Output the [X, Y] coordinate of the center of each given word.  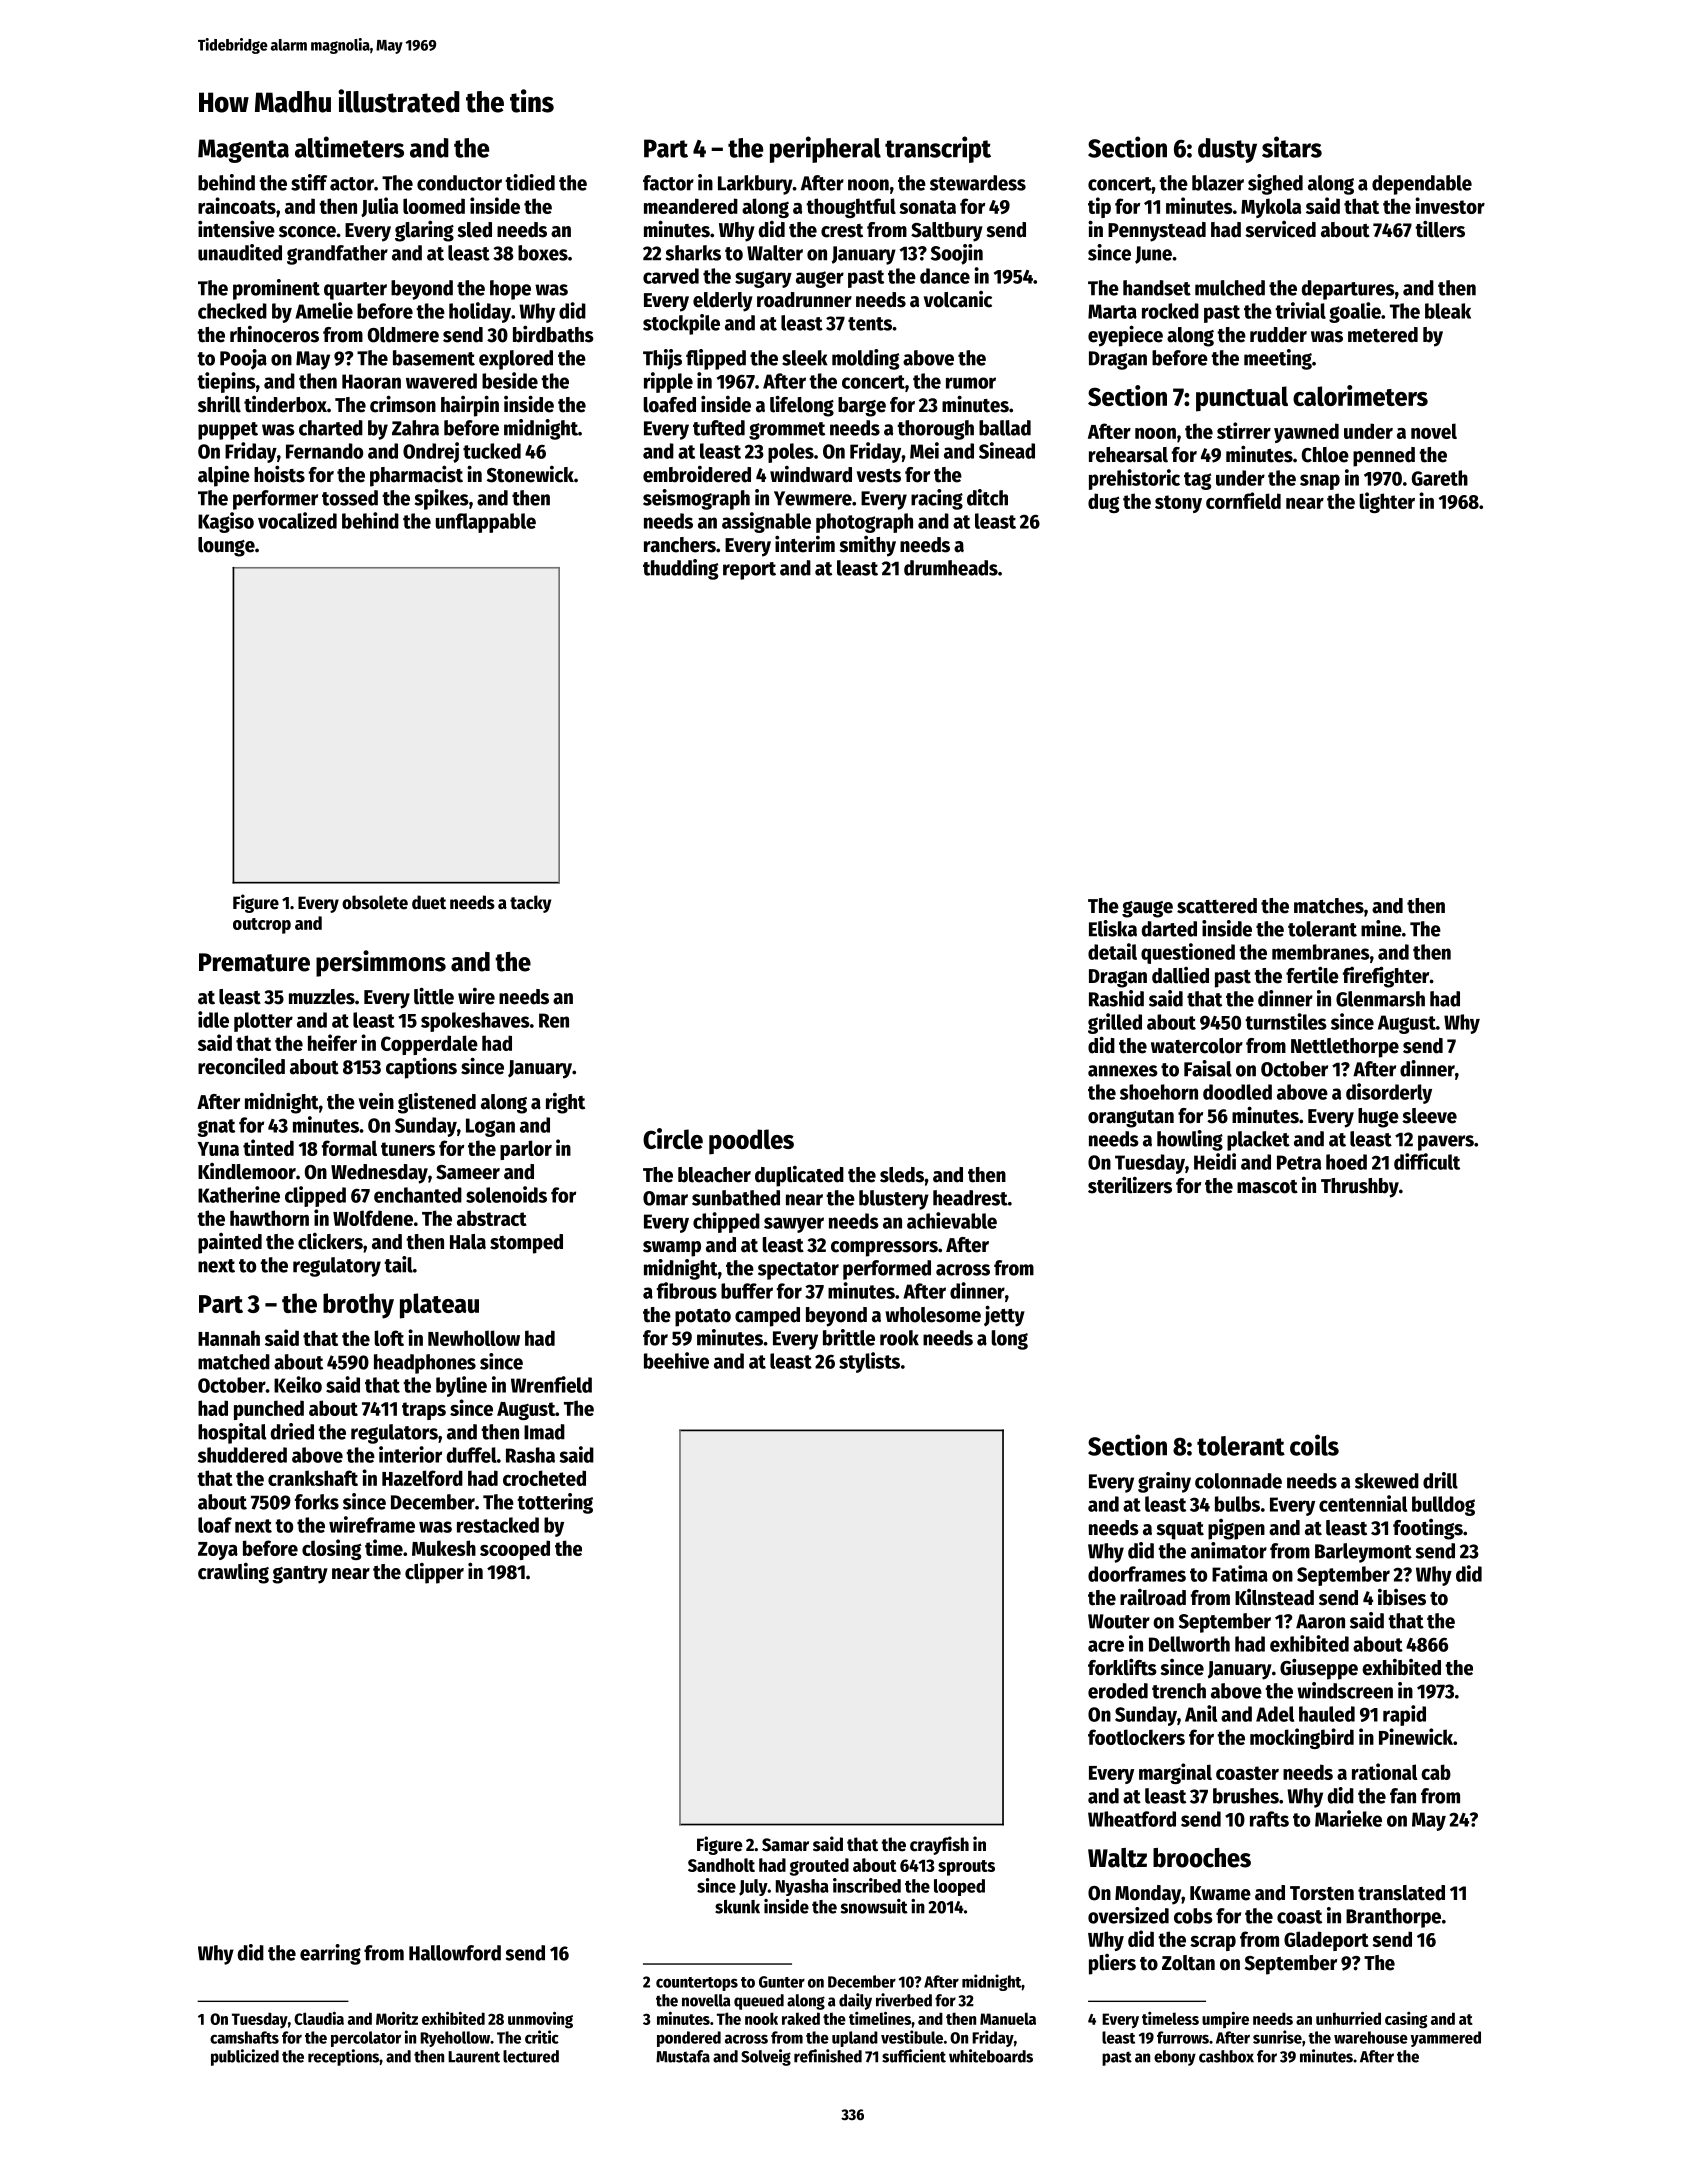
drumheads [951, 568]
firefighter [1386, 977]
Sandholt [721, 1865]
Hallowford [455, 1953]
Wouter [1119, 1621]
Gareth [1440, 478]
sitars [1292, 147]
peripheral [825, 149]
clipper [434, 1573]
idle [213, 1019]
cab [1436, 1772]
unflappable [486, 523]
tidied [530, 182]
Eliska [1113, 928]
